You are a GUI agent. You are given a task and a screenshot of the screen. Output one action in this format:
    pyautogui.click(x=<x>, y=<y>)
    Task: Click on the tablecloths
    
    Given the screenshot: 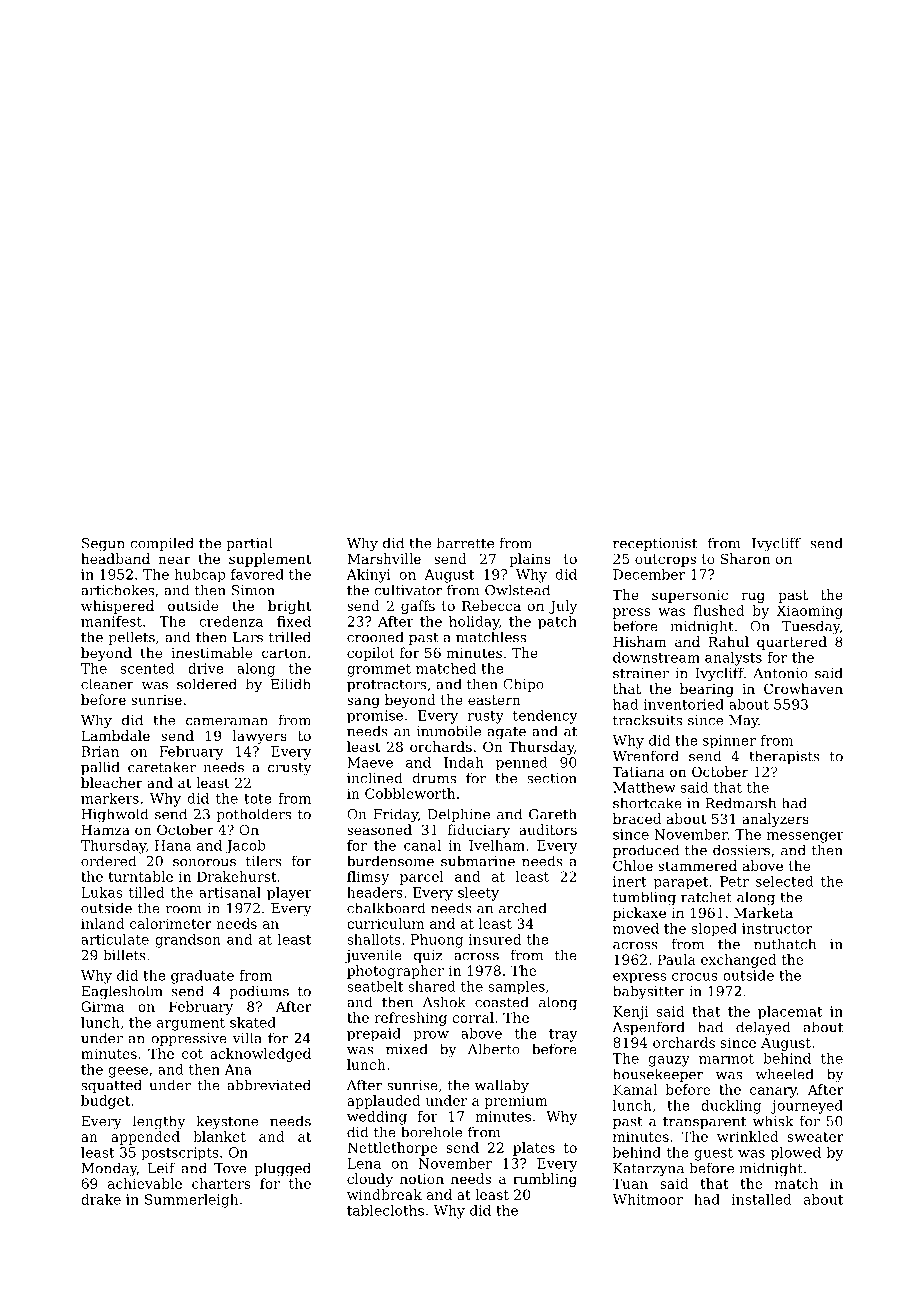 What is the action you would take?
    pyautogui.click(x=385, y=1210)
